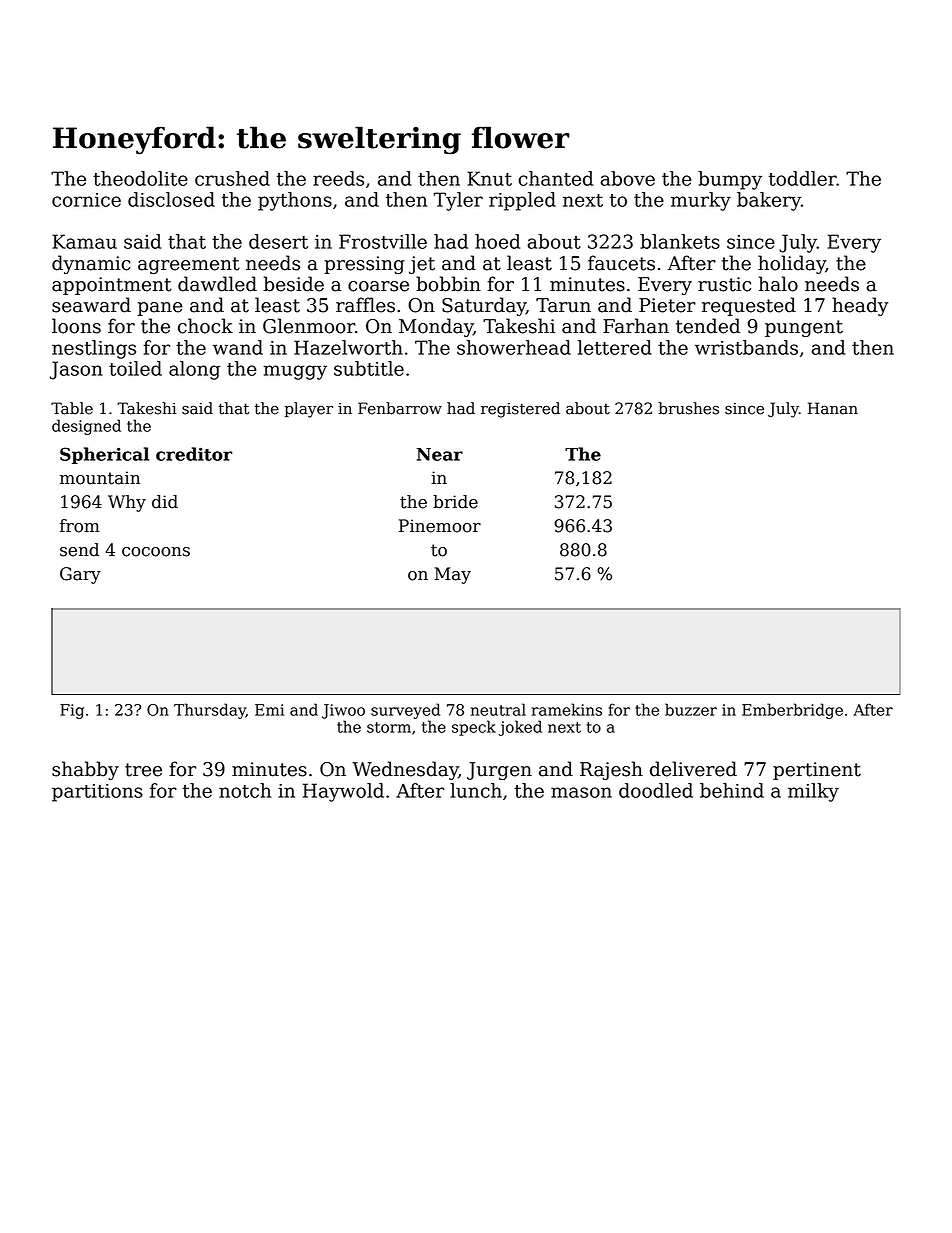 The image size is (952, 1233). I want to click on bride, so click(455, 502).
